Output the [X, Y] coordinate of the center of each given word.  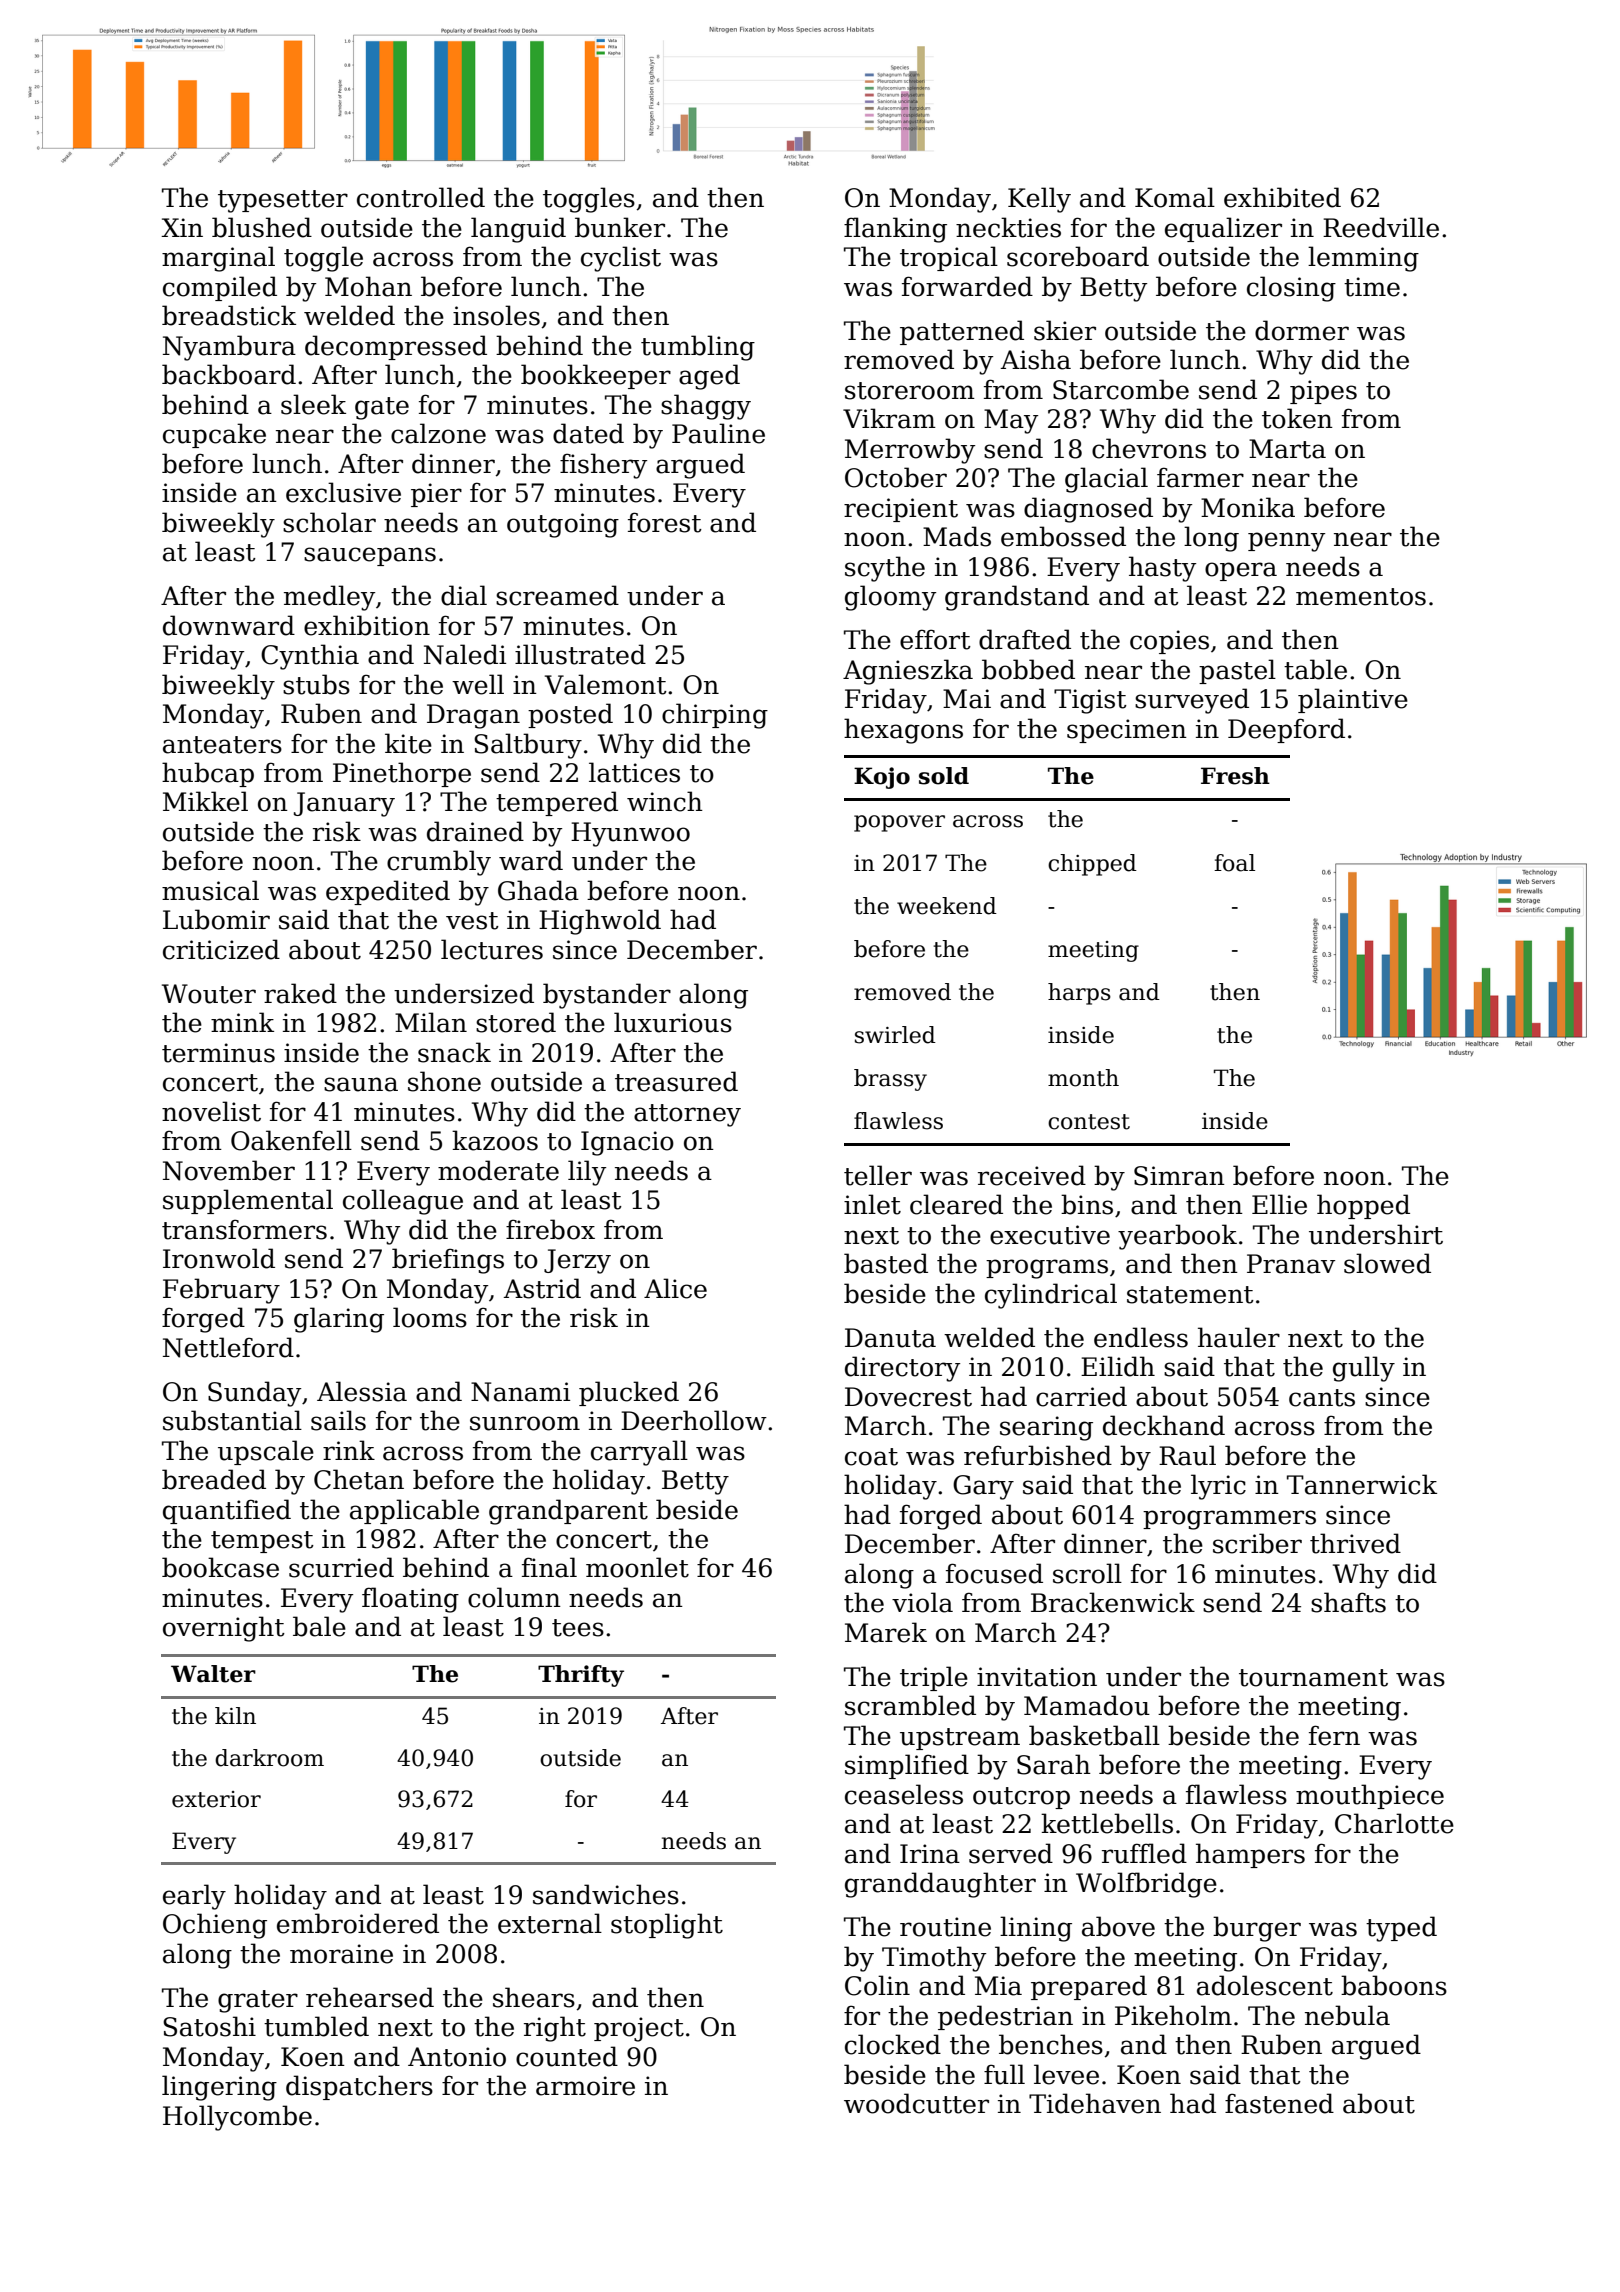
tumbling [698, 348]
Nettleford [228, 1347]
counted [567, 2056]
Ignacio [627, 1143]
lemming [1363, 259]
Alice [675, 1288]
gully [1364, 1369]
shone [444, 1081]
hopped [1363, 1206]
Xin [182, 227]
